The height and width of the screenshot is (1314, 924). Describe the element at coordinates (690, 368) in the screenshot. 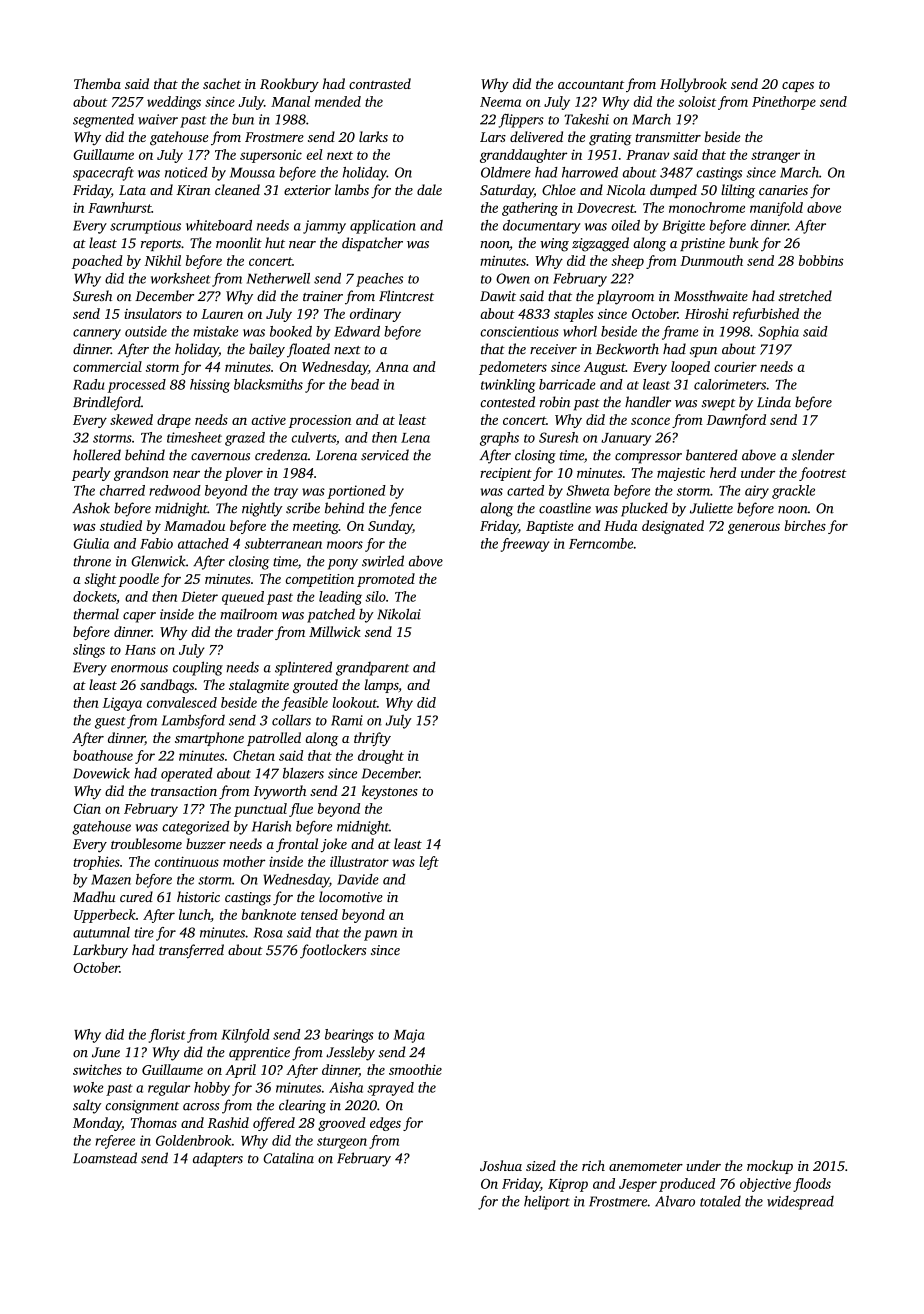

I see `looped` at that location.
